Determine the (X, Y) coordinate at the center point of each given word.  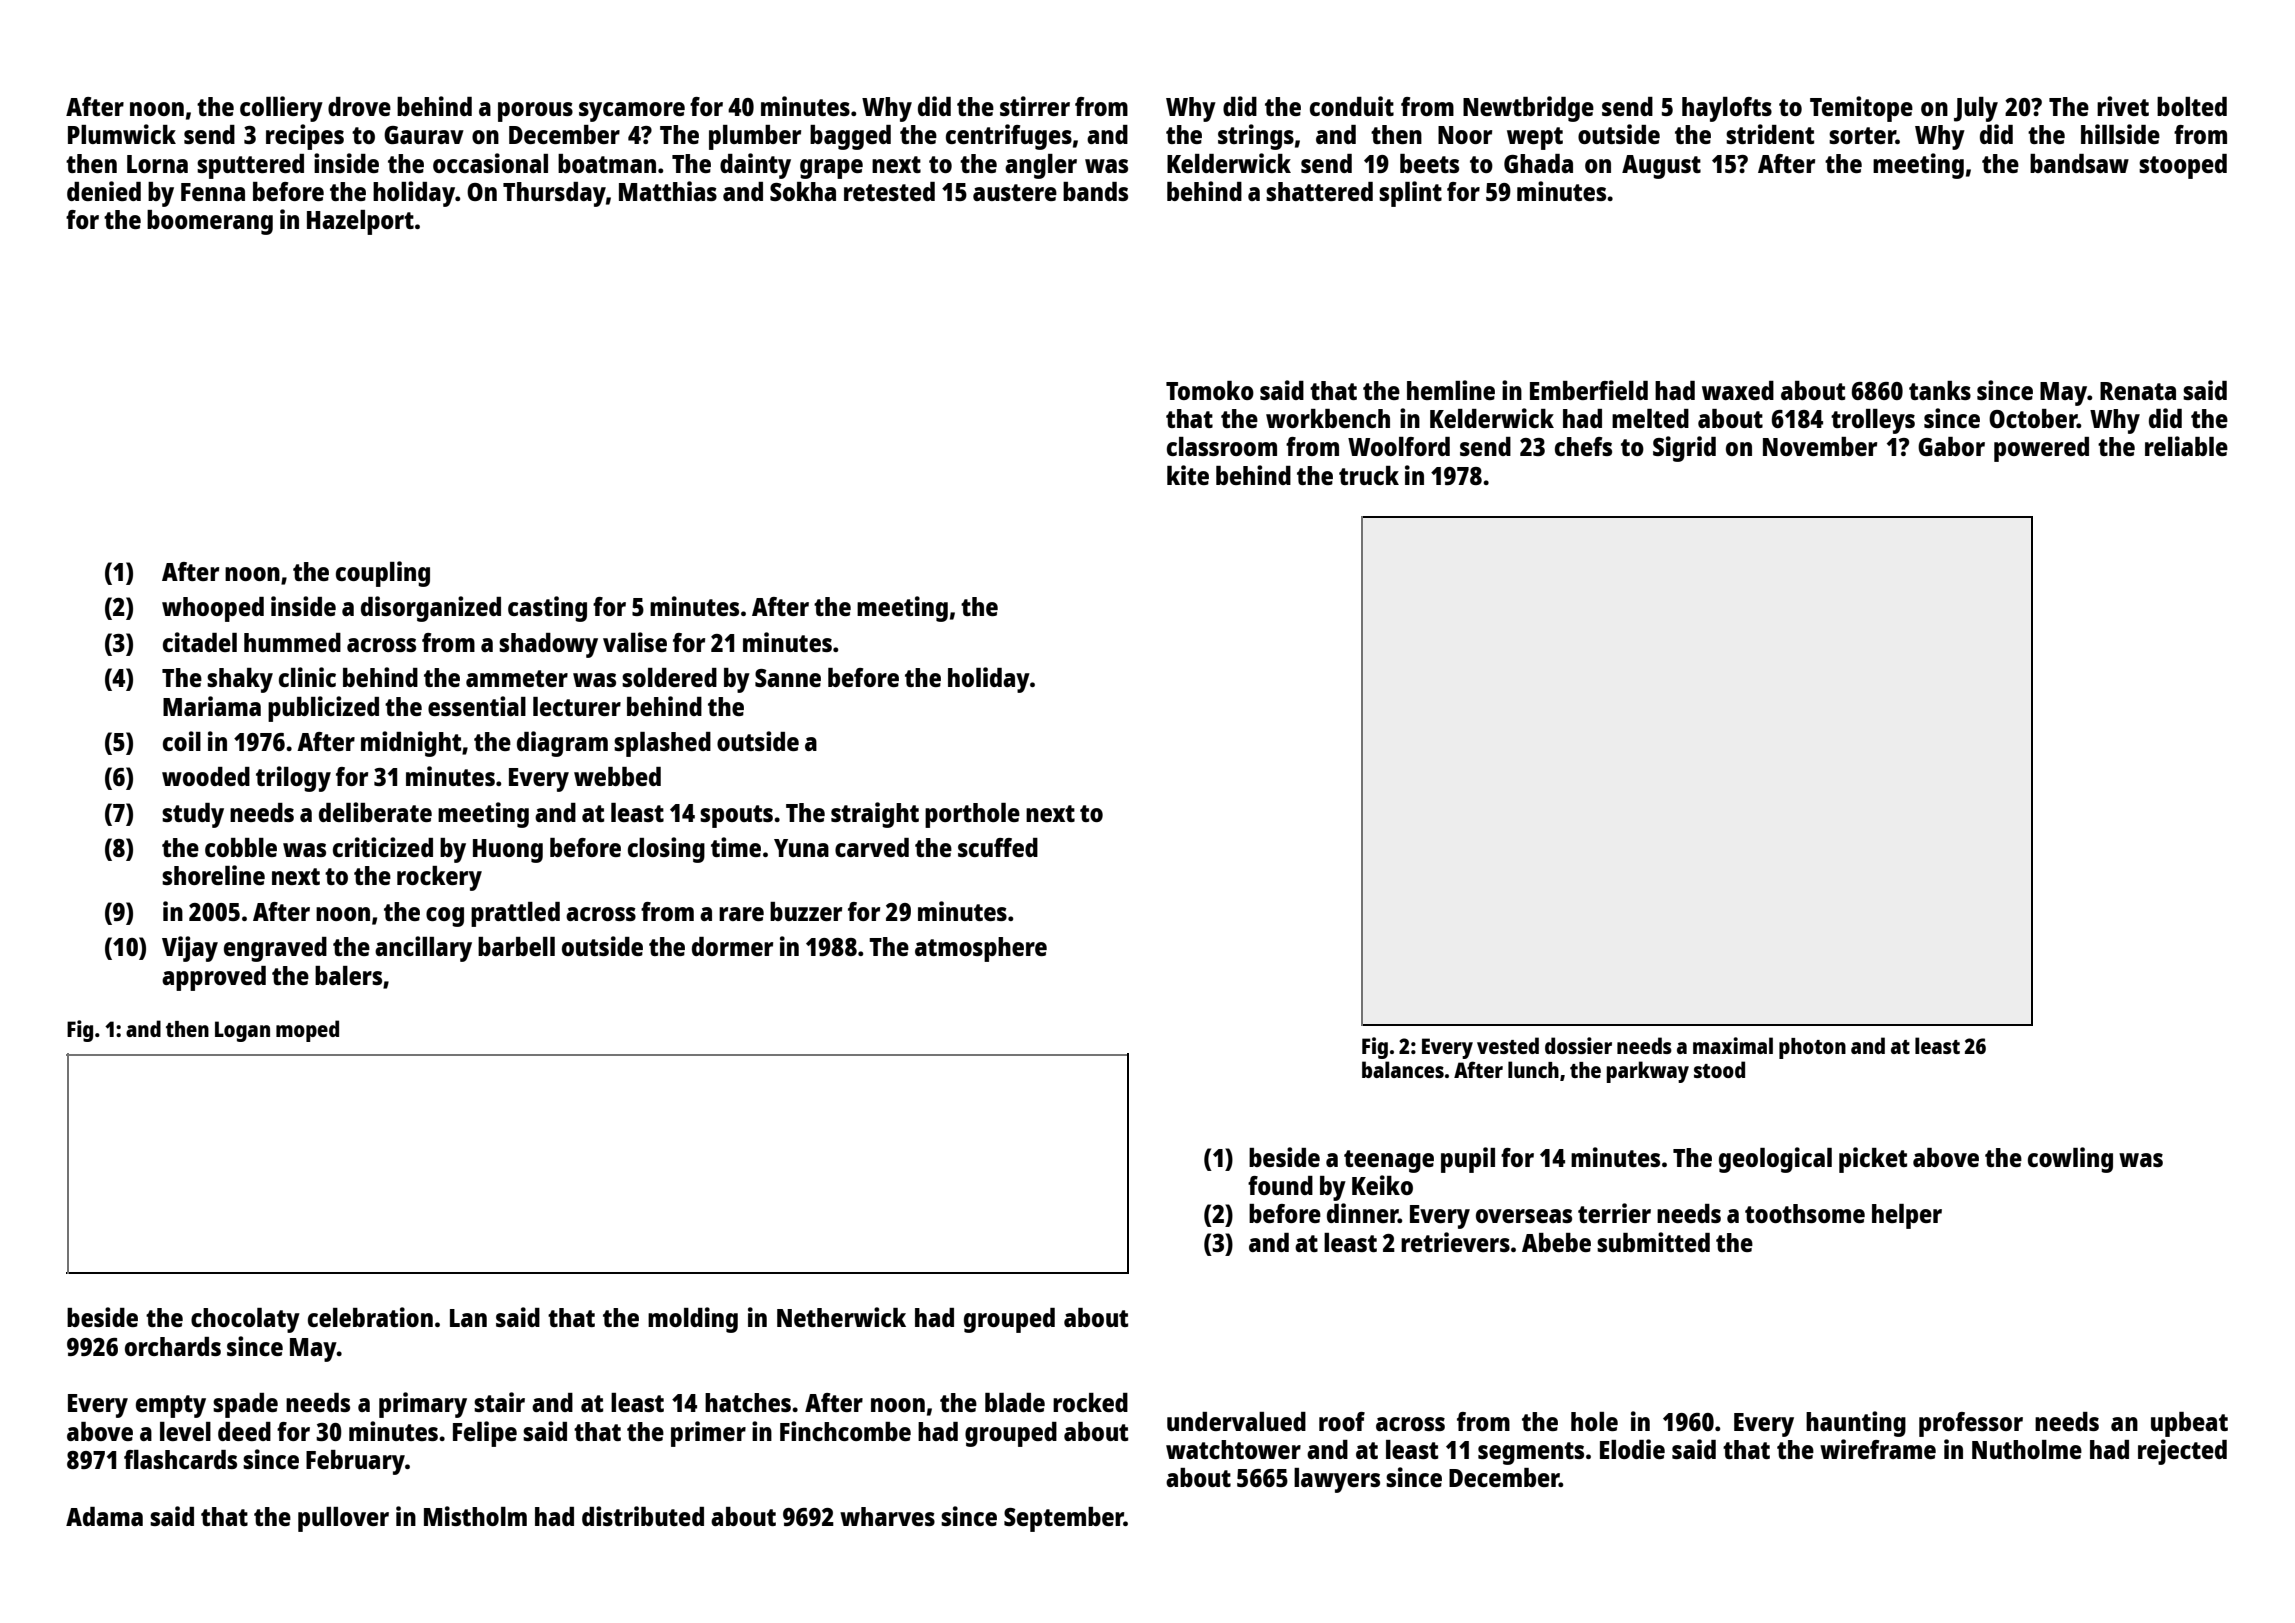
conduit (1352, 106)
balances (1403, 1069)
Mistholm (475, 1516)
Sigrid (1684, 449)
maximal (1733, 1045)
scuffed (998, 847)
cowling (2070, 1160)
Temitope (1861, 109)
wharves (887, 1516)
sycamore (632, 112)
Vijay (190, 949)
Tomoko (1210, 390)
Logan (242, 1031)
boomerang (210, 222)
